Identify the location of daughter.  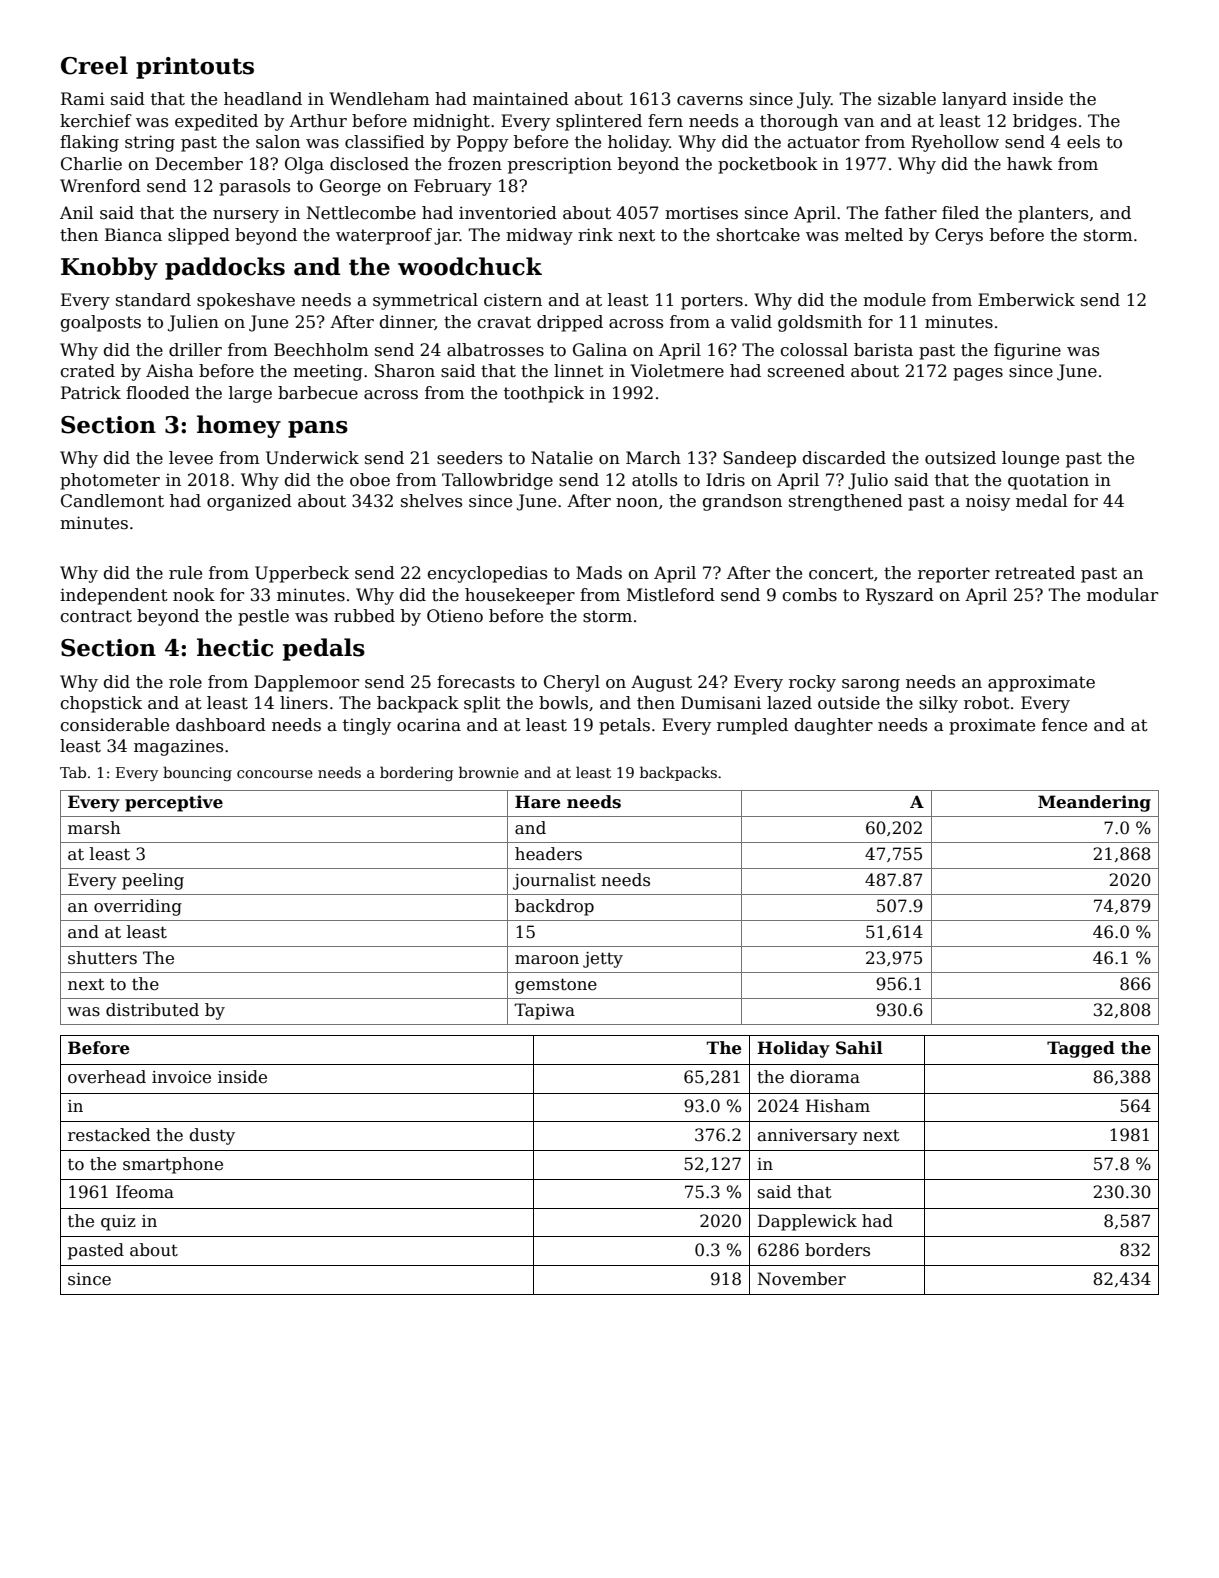
(834, 726).
